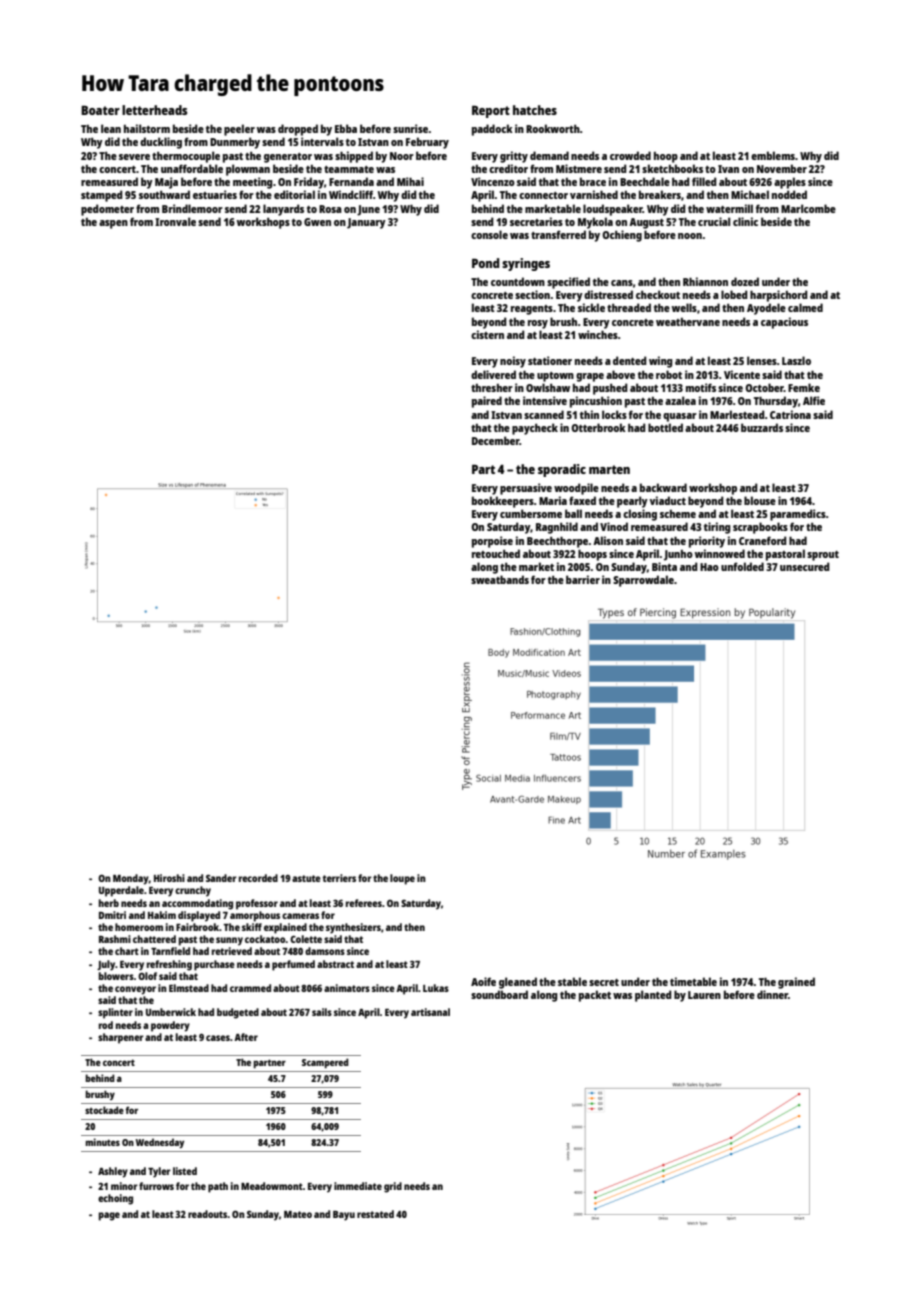  I want to click on paired, so click(487, 402).
